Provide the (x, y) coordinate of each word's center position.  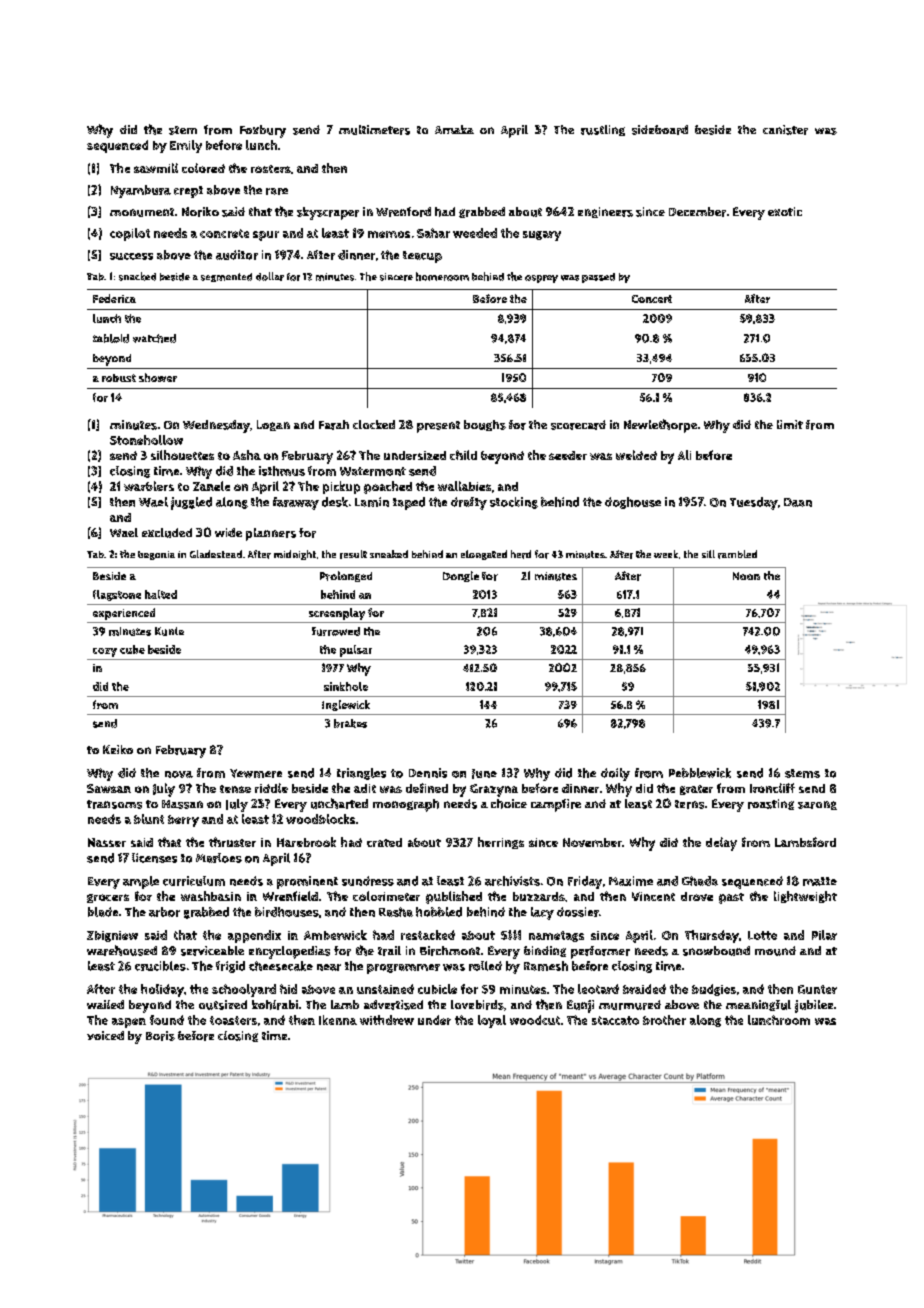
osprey (541, 279)
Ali (684, 455)
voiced (105, 1035)
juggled (191, 503)
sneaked (389, 554)
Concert (652, 299)
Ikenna (338, 1020)
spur (266, 236)
